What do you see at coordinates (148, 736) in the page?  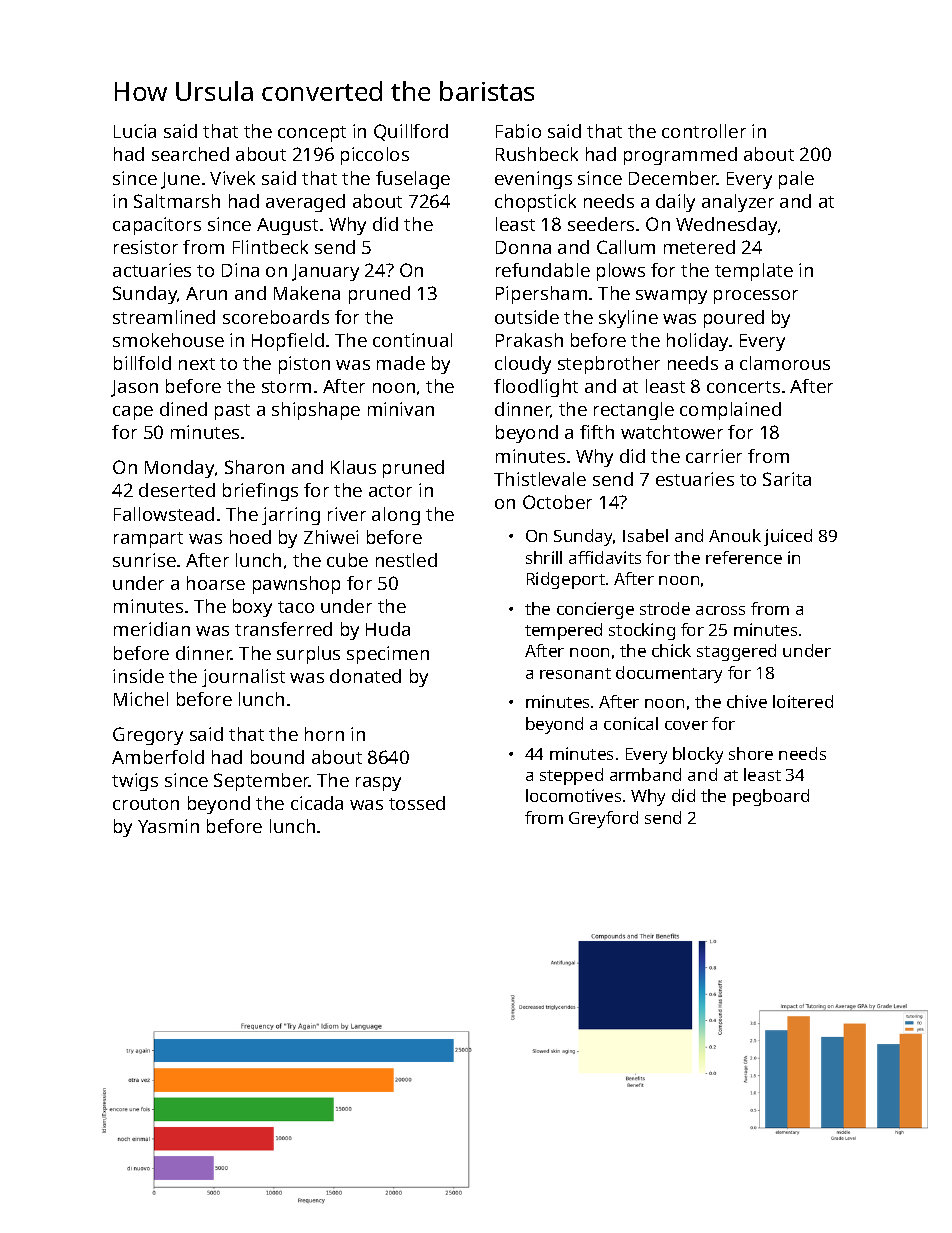 I see `Gregory` at bounding box center [148, 736].
